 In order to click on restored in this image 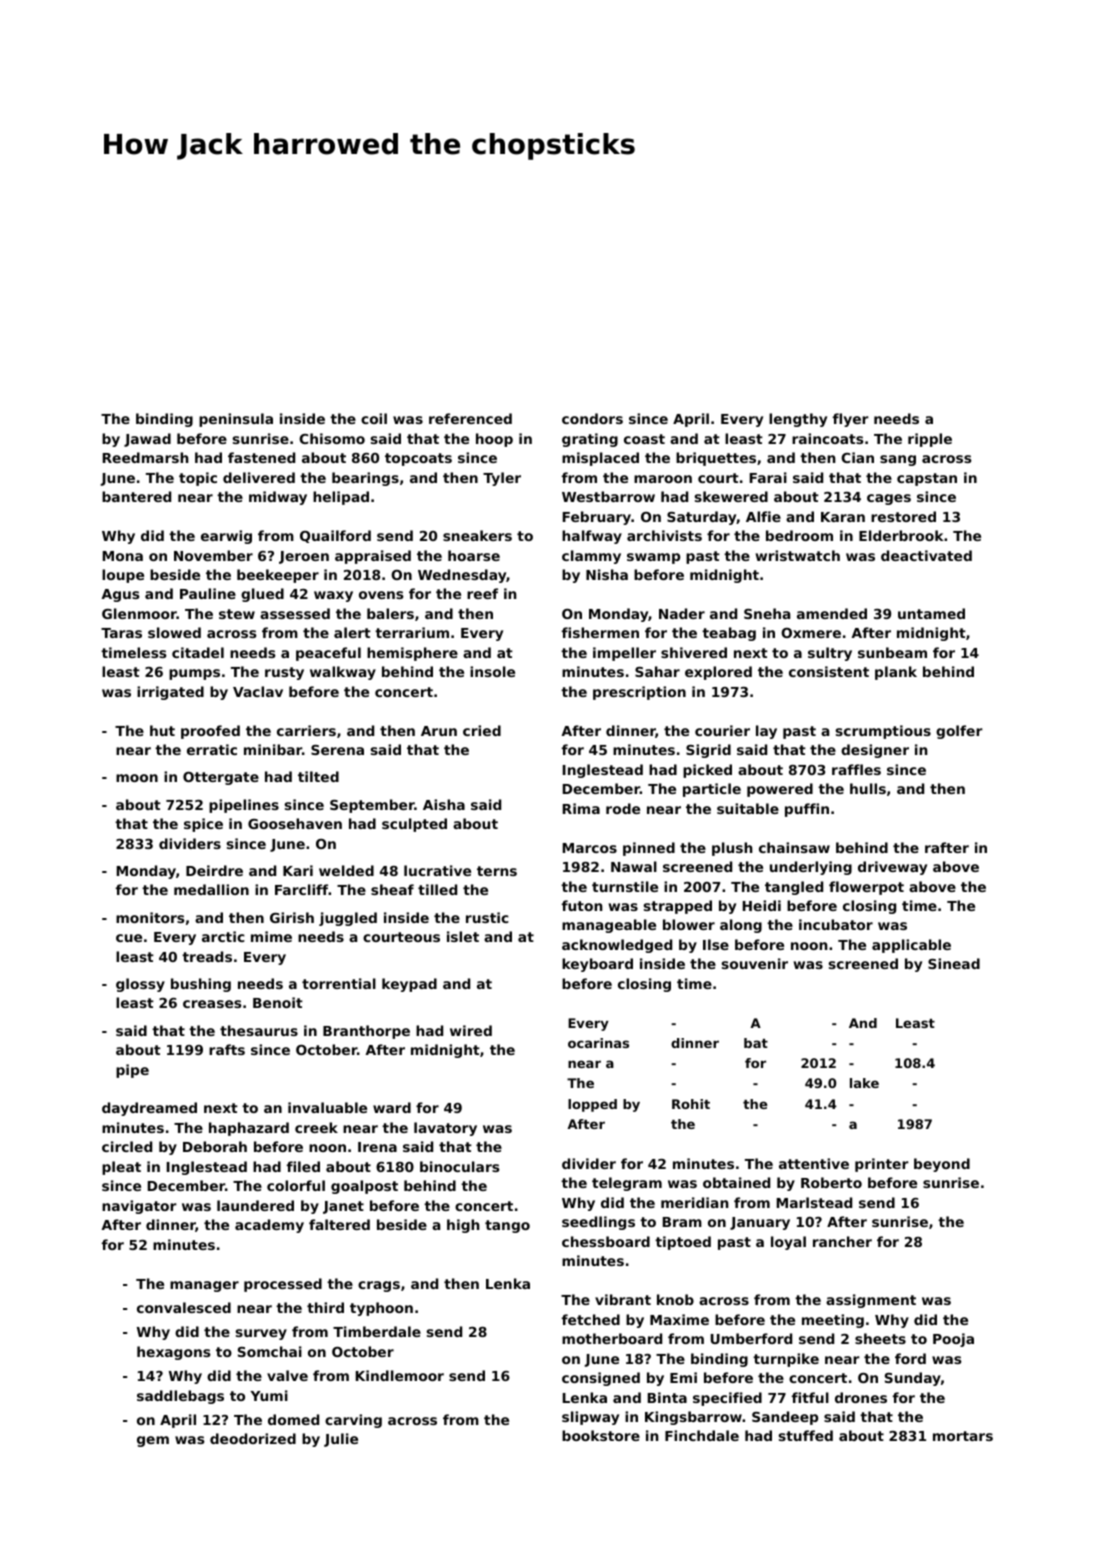, I will do `click(903, 516)`.
